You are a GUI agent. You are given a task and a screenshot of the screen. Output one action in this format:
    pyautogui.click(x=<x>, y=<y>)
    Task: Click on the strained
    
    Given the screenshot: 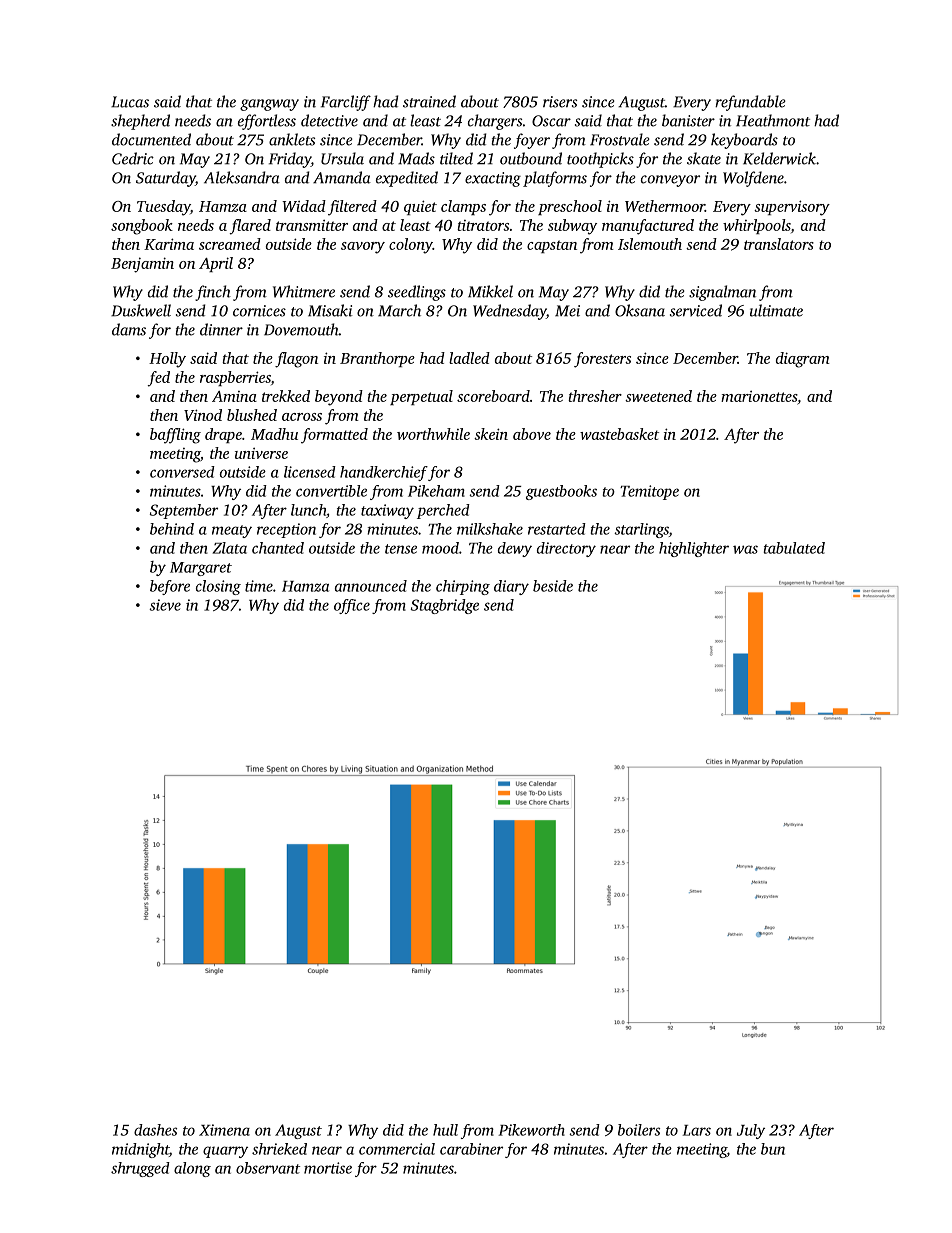 What is the action you would take?
    pyautogui.click(x=429, y=101)
